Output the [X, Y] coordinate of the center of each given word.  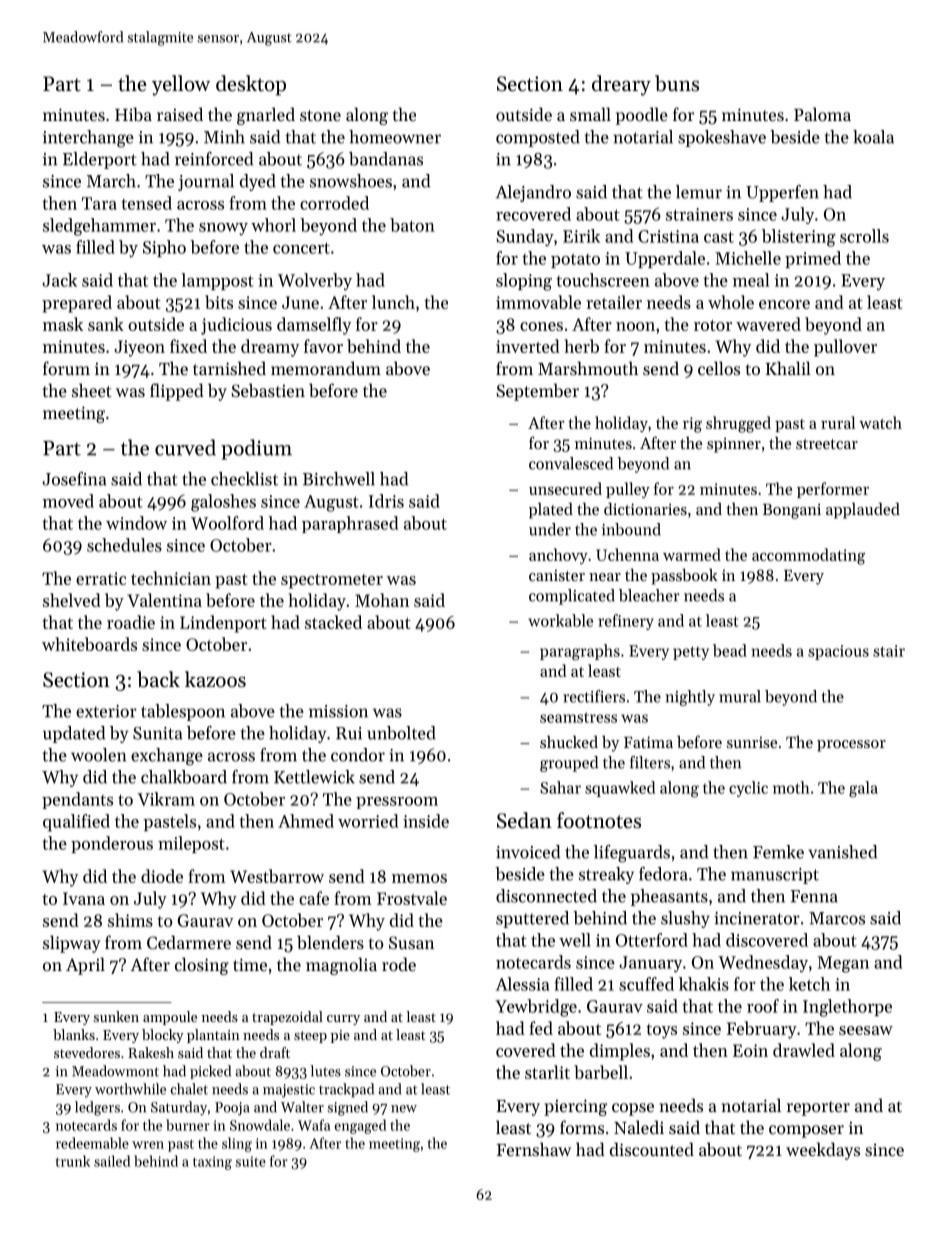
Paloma [822, 114]
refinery [626, 622]
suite [250, 1161]
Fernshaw [534, 1149]
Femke [778, 852]
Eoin [750, 1050]
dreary [621, 85]
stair [889, 651]
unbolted [401, 733]
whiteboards [89, 644]
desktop [251, 85]
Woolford [227, 523]
